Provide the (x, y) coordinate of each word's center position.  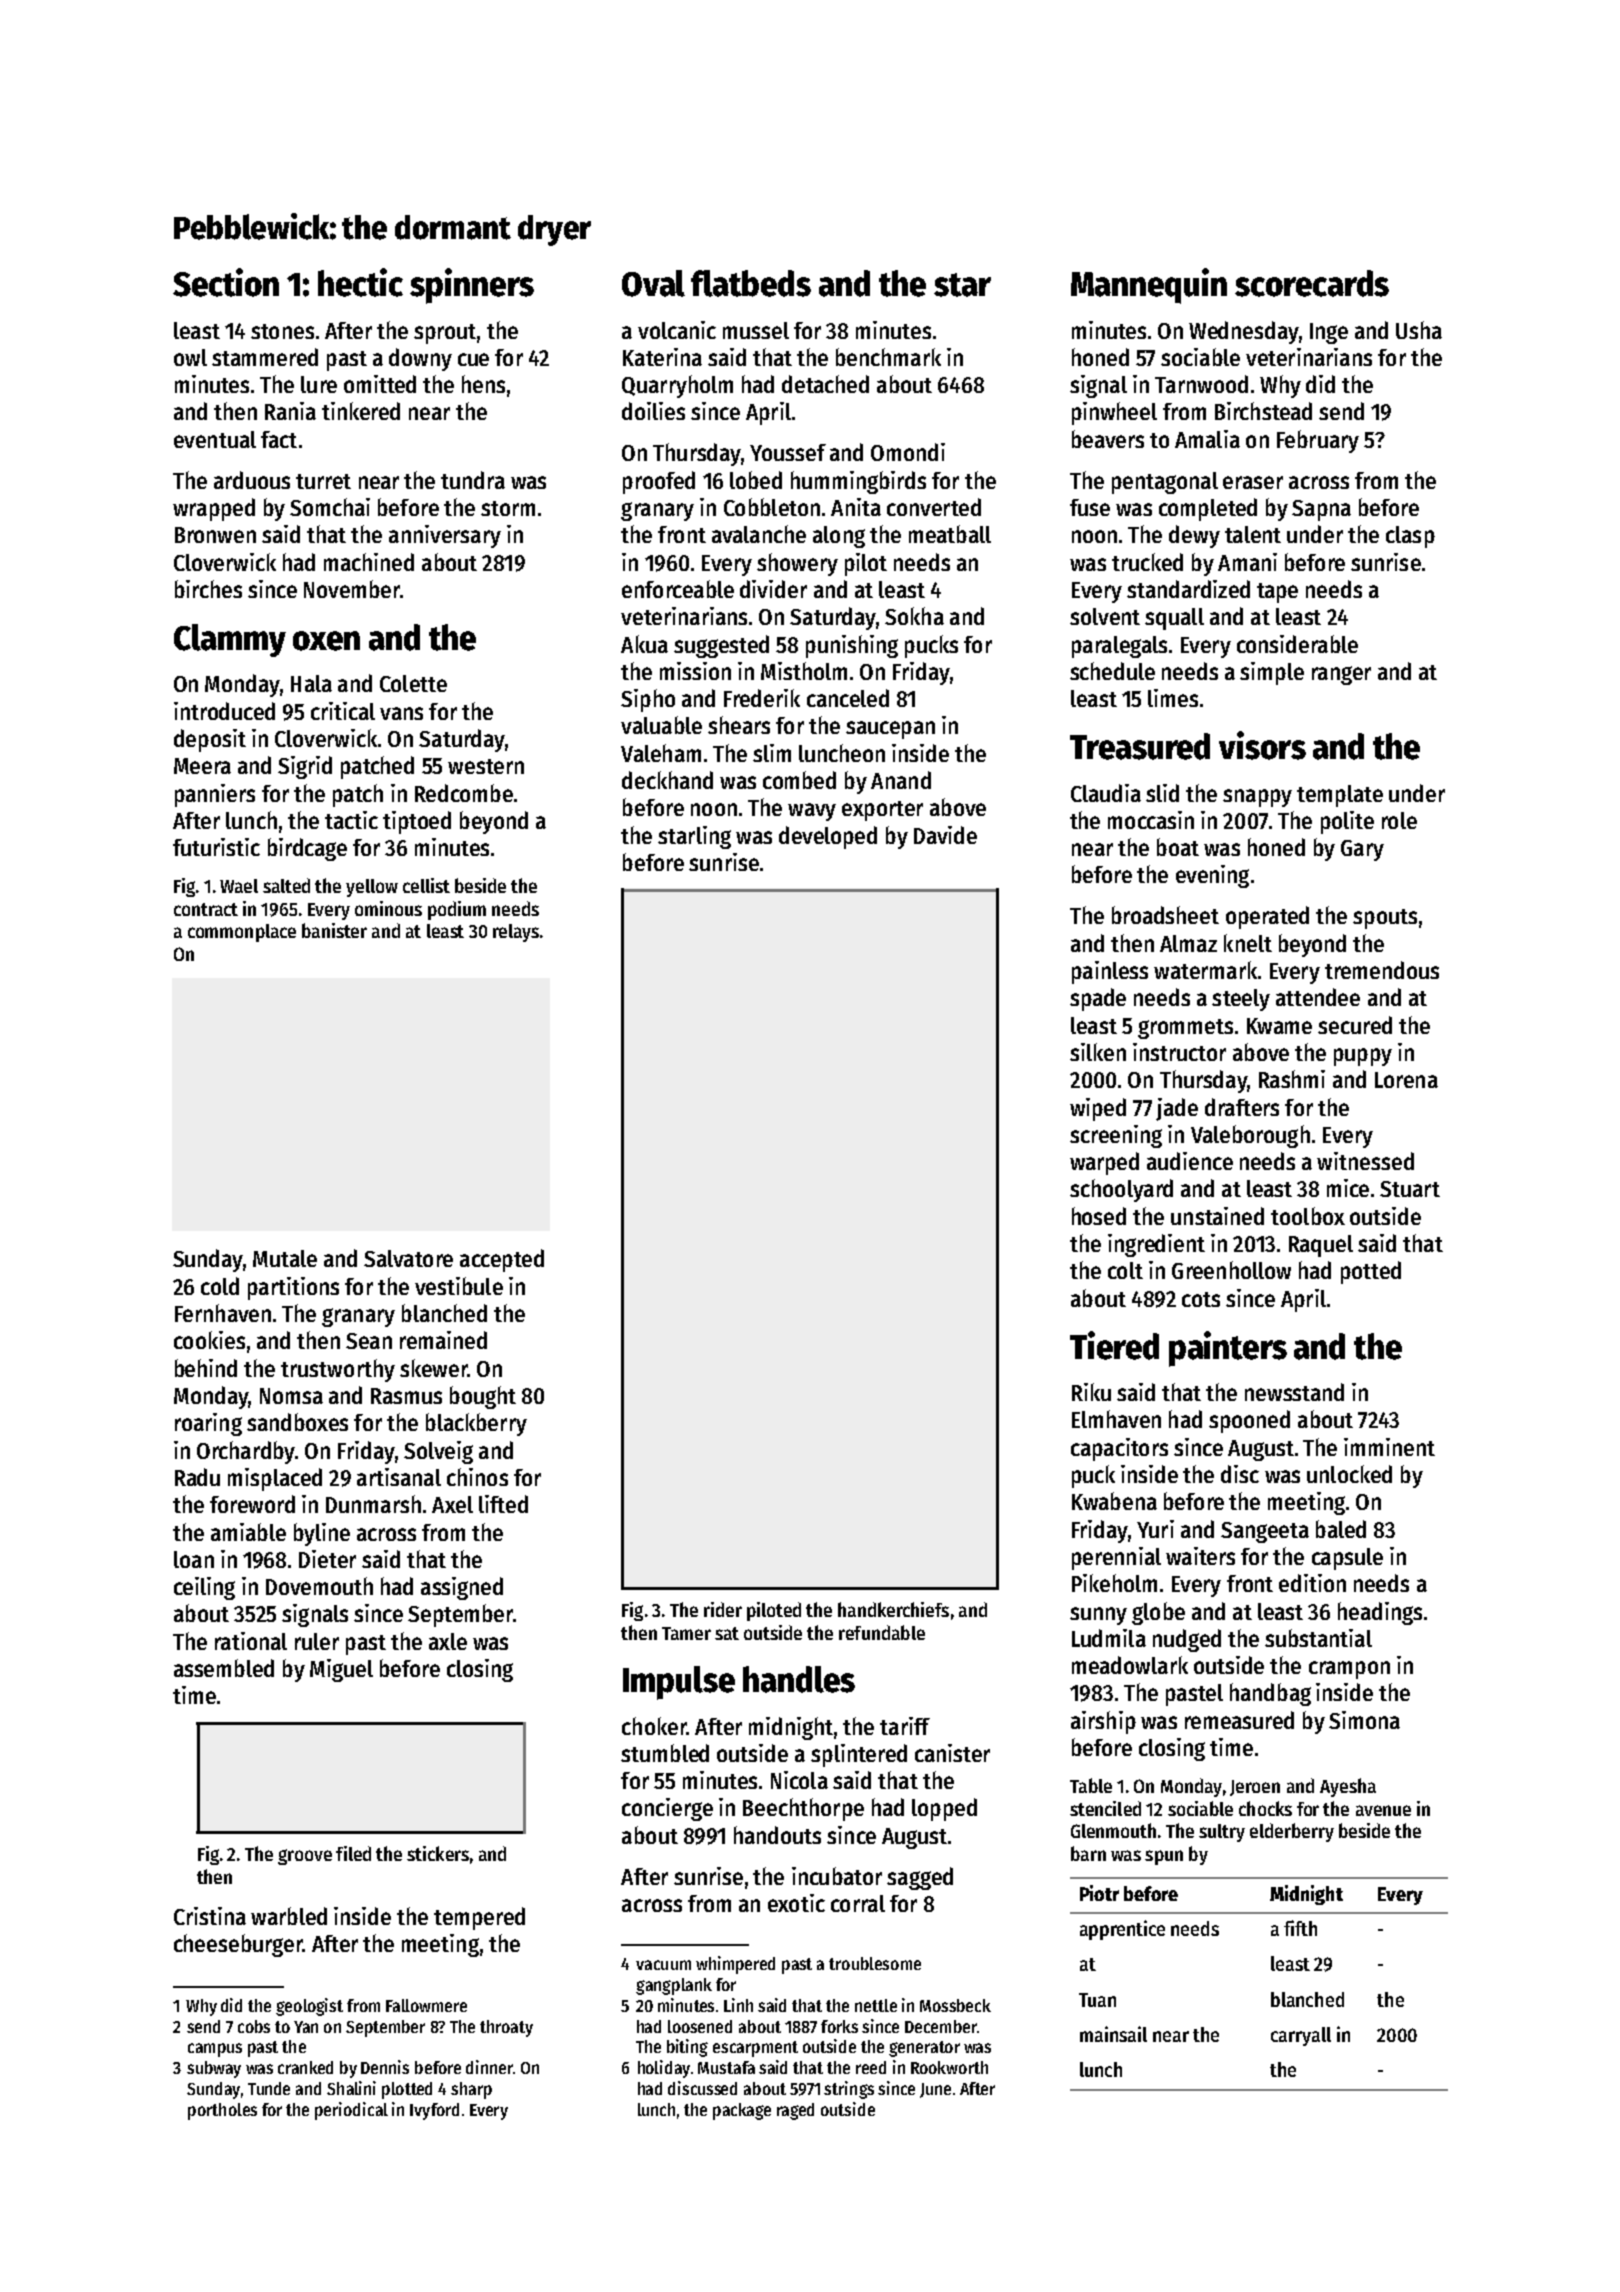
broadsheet (1165, 915)
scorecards (1312, 283)
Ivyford (434, 2111)
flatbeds (751, 283)
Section (226, 282)
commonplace (242, 933)
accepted (502, 1260)
